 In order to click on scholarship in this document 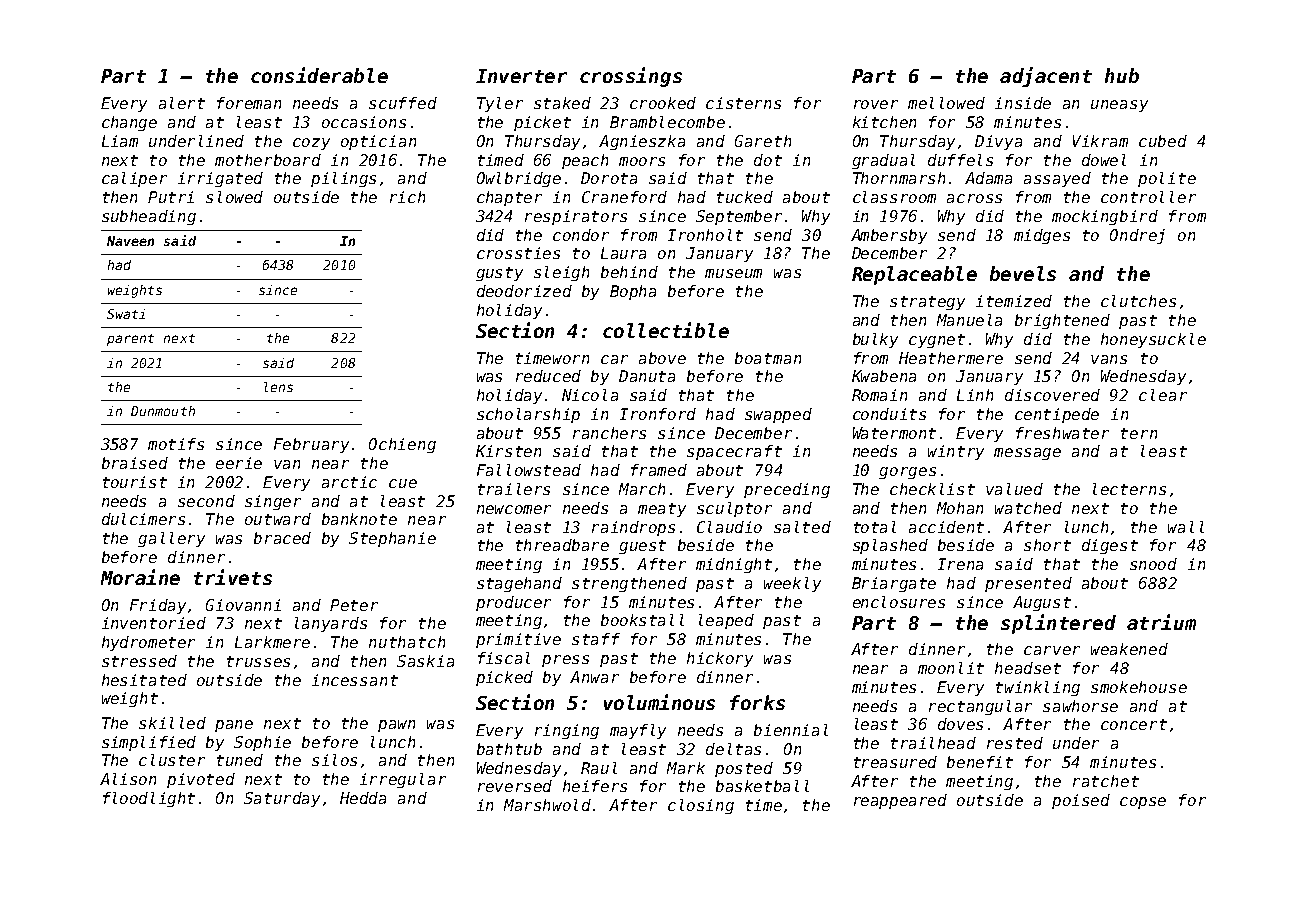, I will do `click(528, 415)`.
